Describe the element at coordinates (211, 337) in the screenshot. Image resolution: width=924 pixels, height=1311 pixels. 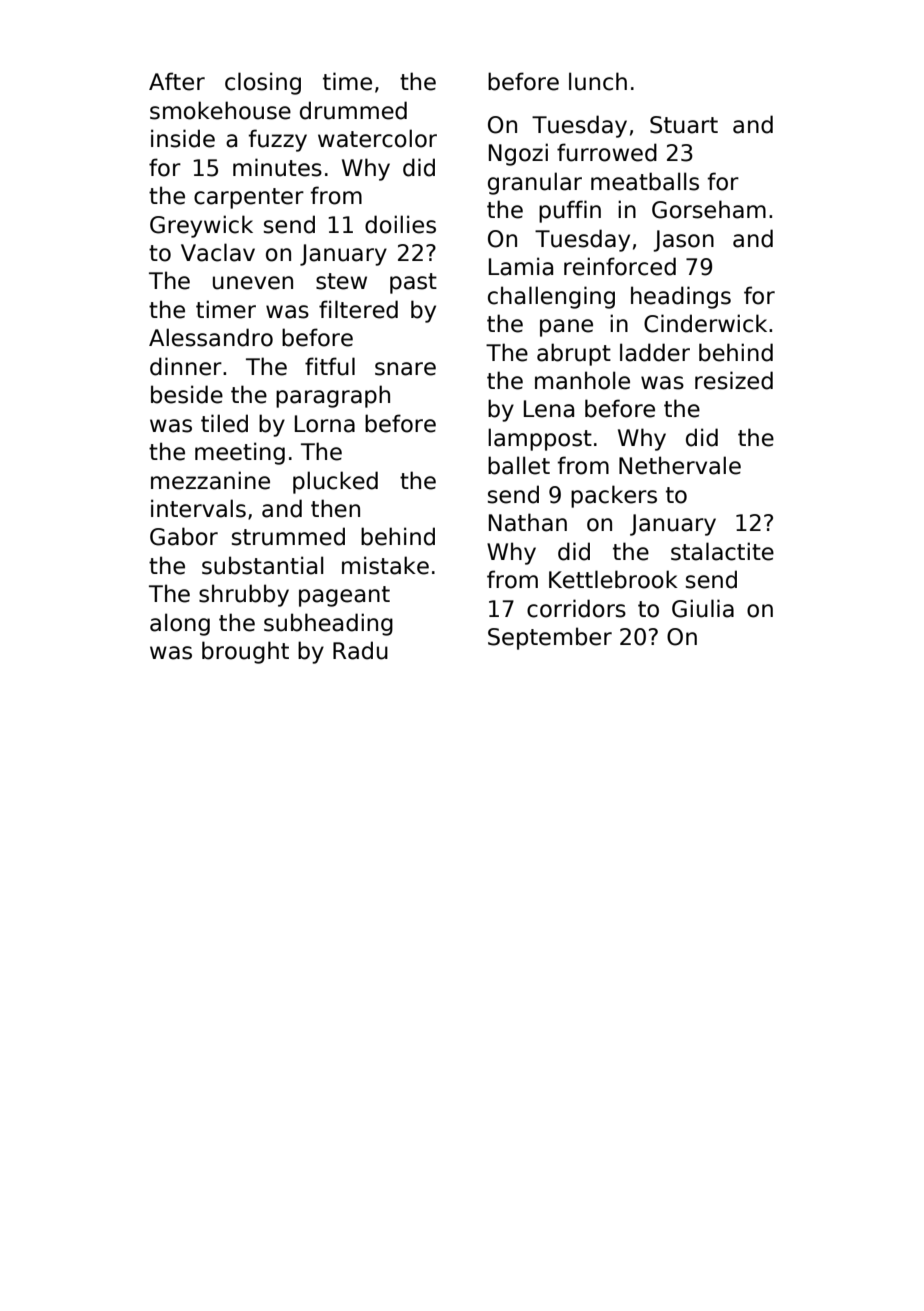
I see `Alessandro` at that location.
